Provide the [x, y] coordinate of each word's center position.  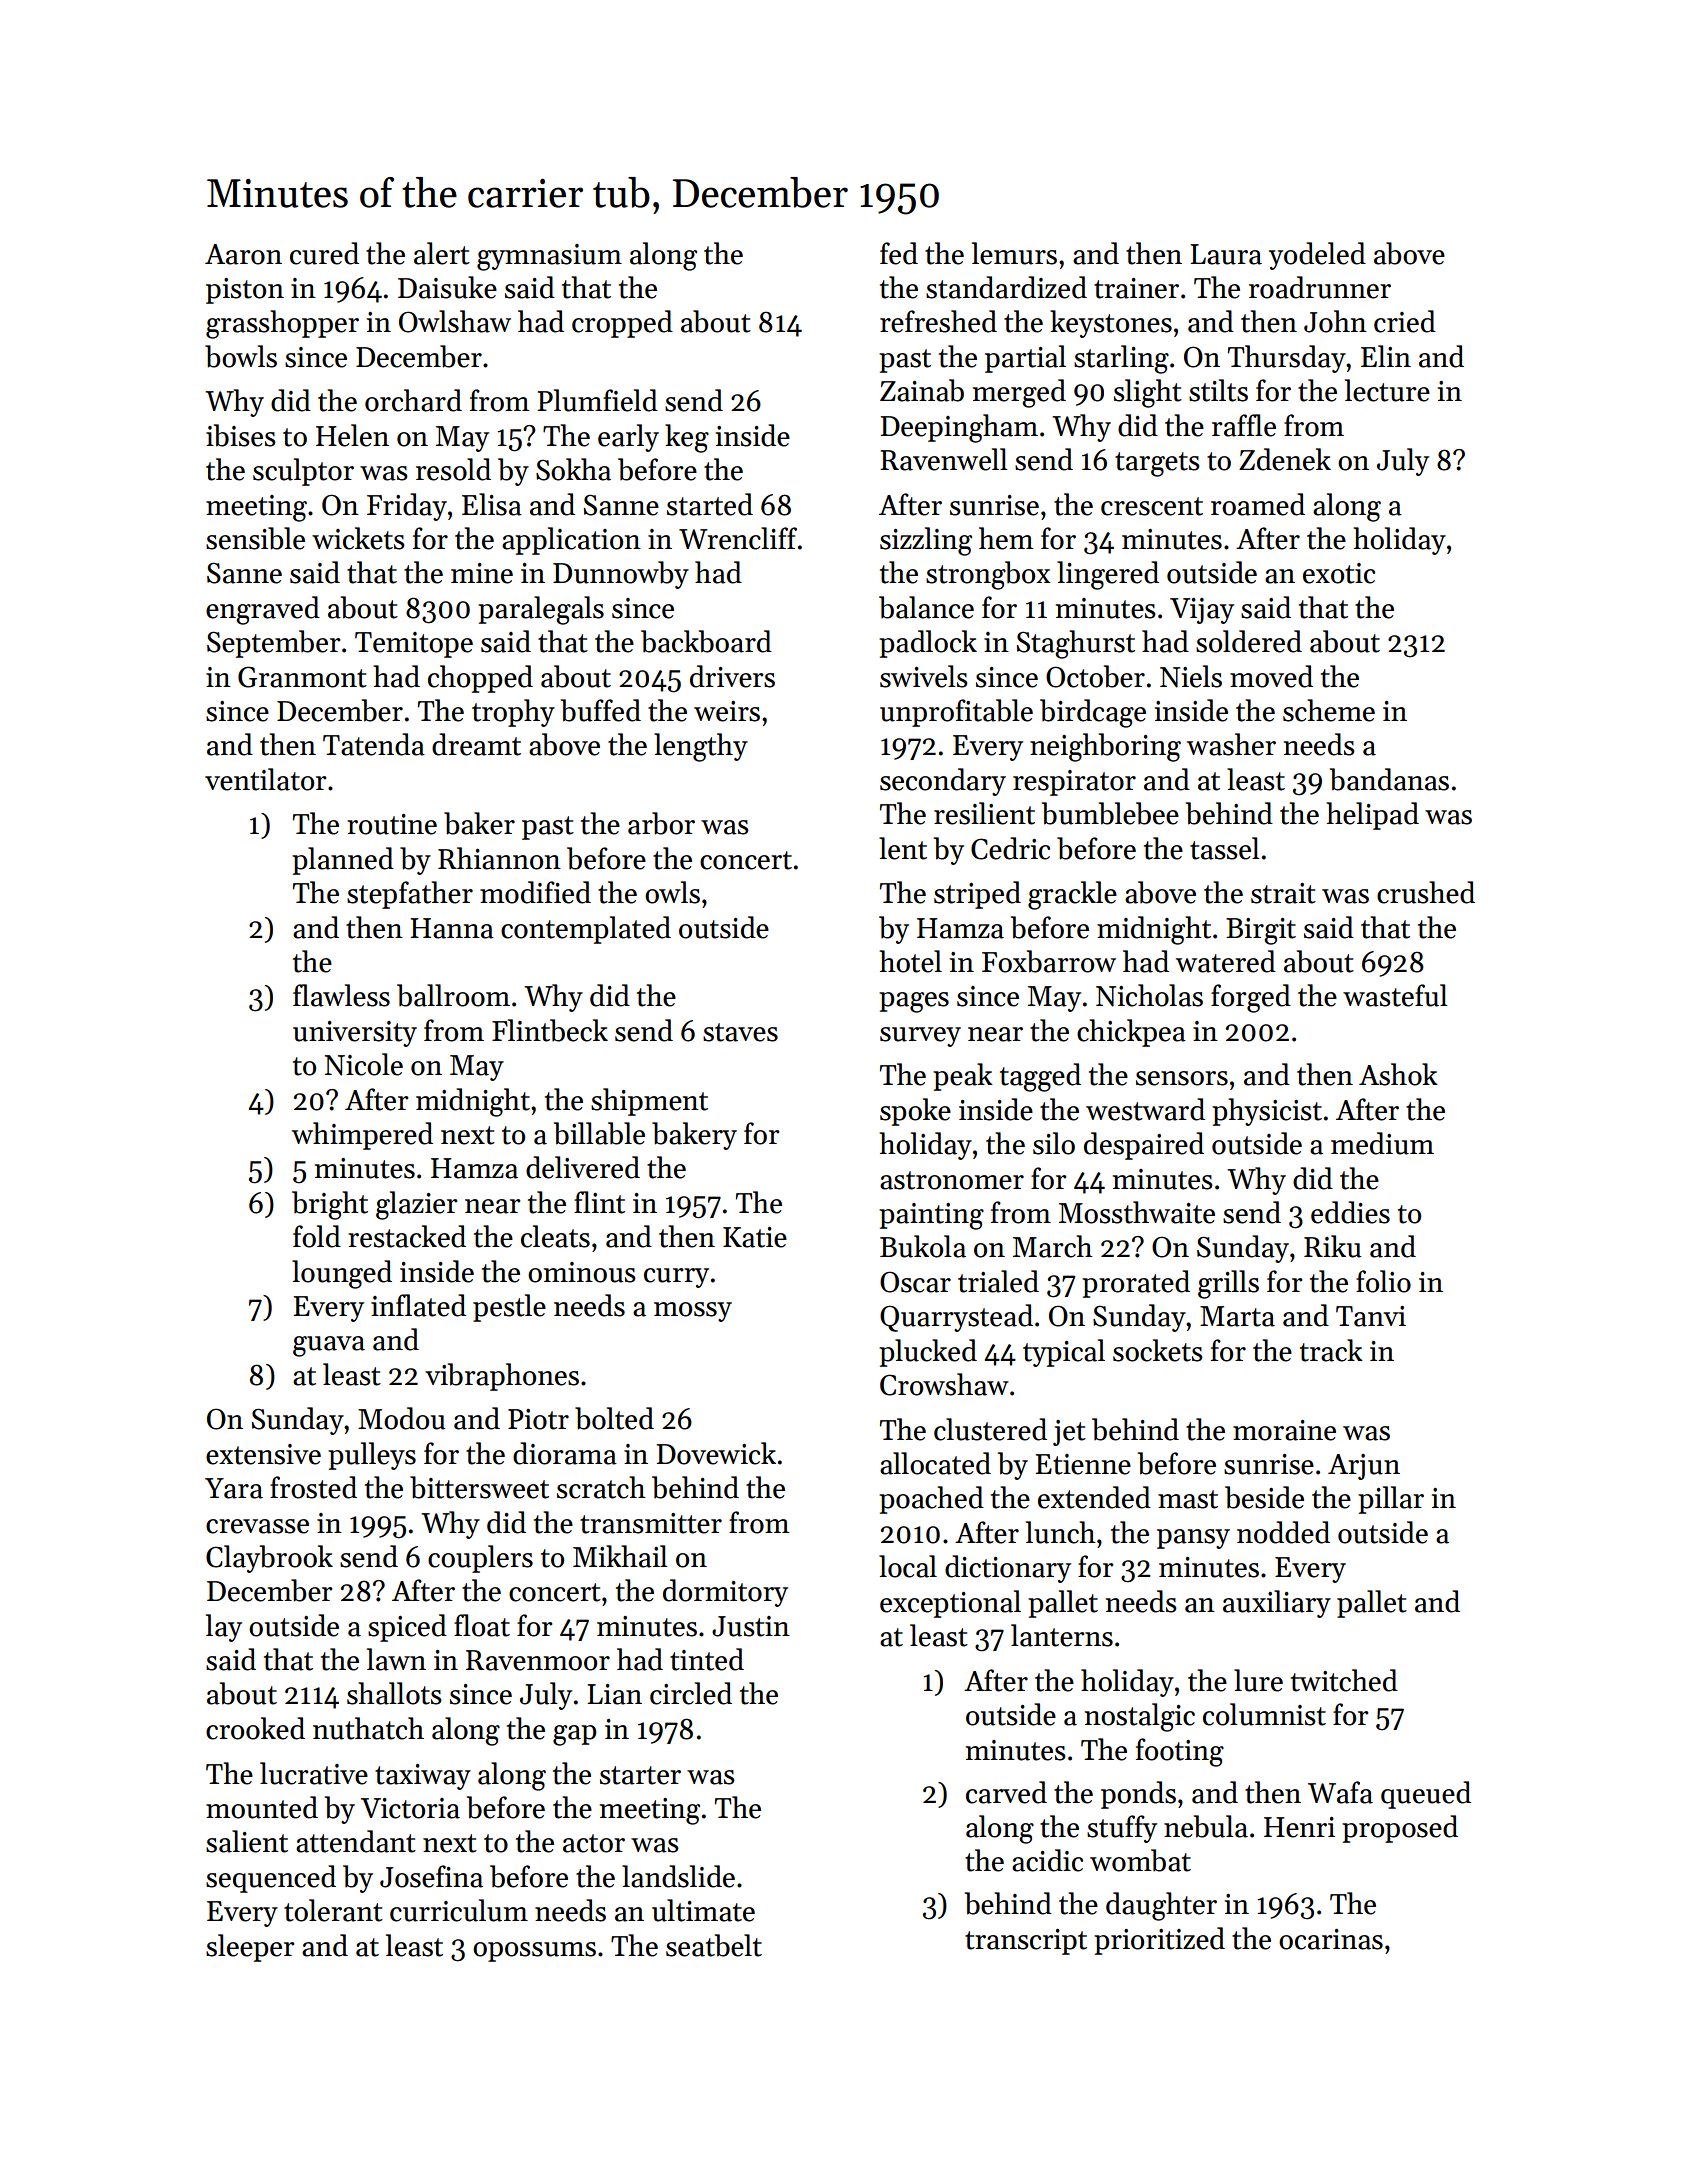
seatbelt [714, 1945]
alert [442, 253]
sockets [1158, 1350]
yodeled [1317, 256]
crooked [255, 1728]
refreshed [938, 321]
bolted [614, 1418]
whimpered [362, 1136]
